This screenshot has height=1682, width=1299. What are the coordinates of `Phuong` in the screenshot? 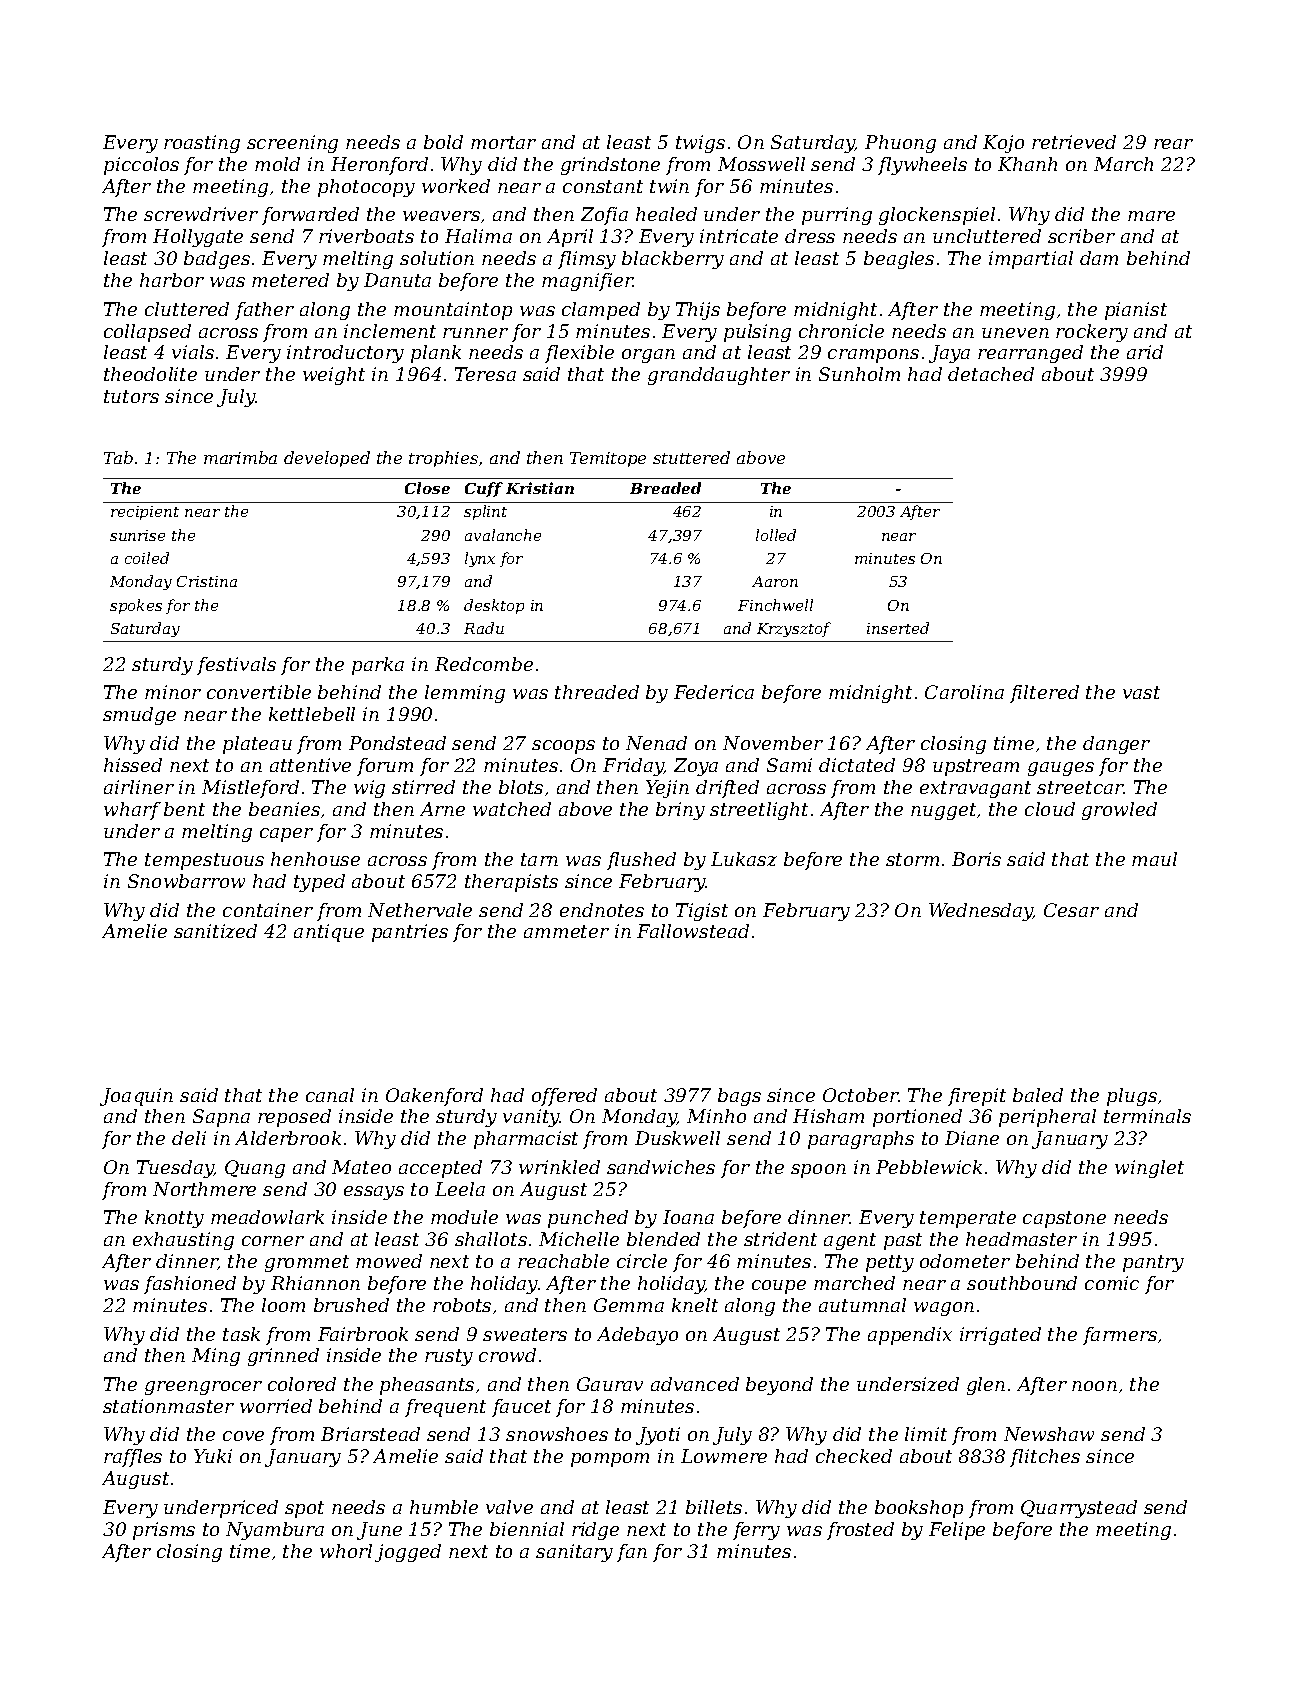 It's located at (900, 144).
